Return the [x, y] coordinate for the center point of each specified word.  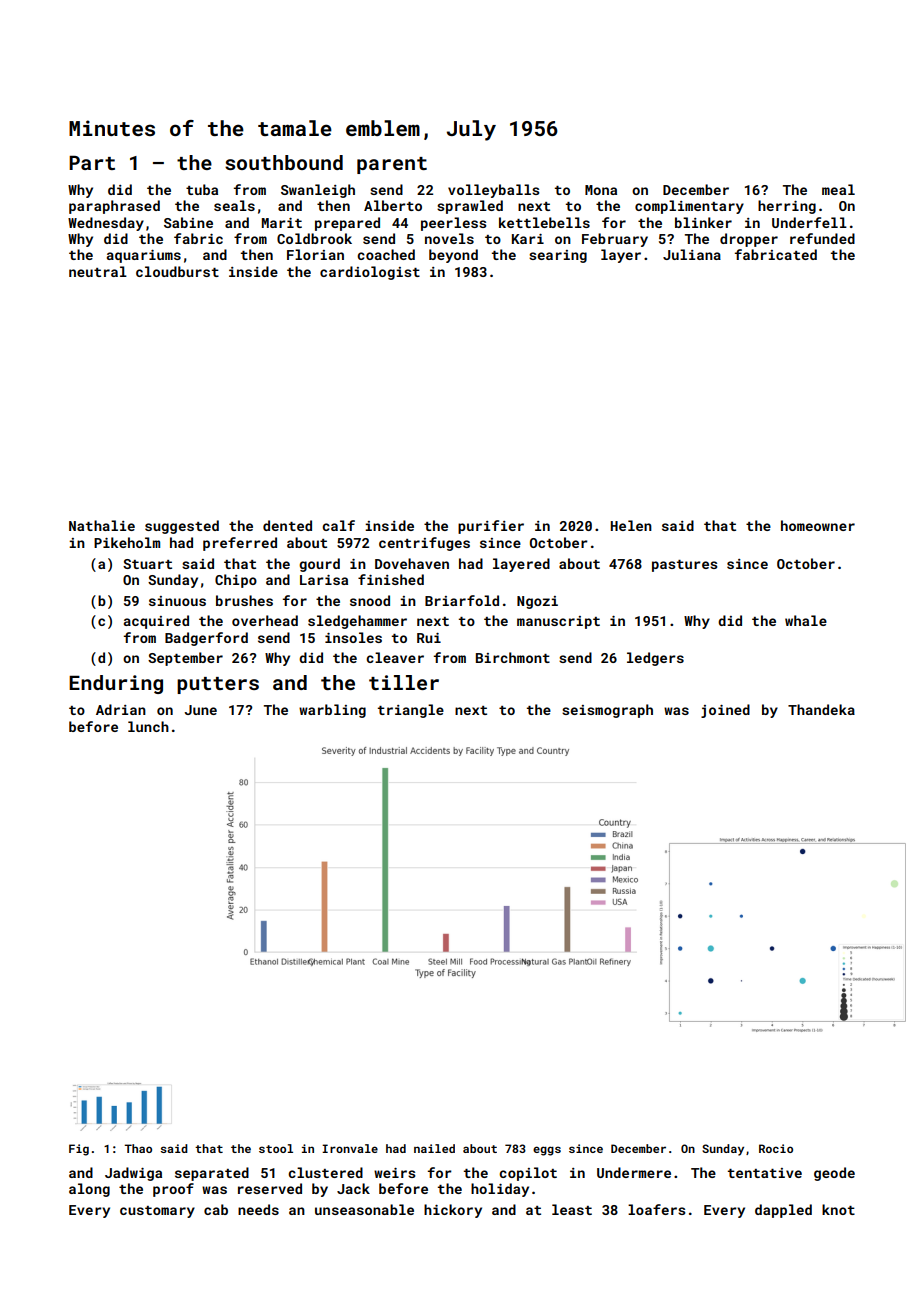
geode [834, 1174]
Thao [138, 1148]
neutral [98, 271]
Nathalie [102, 525]
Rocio [776, 1148]
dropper [749, 240]
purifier [491, 527]
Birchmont [513, 657]
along [89, 1190]
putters [218, 685]
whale [806, 620]
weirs [394, 1173]
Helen [631, 525]
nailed [434, 1148]
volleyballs [493, 191]
